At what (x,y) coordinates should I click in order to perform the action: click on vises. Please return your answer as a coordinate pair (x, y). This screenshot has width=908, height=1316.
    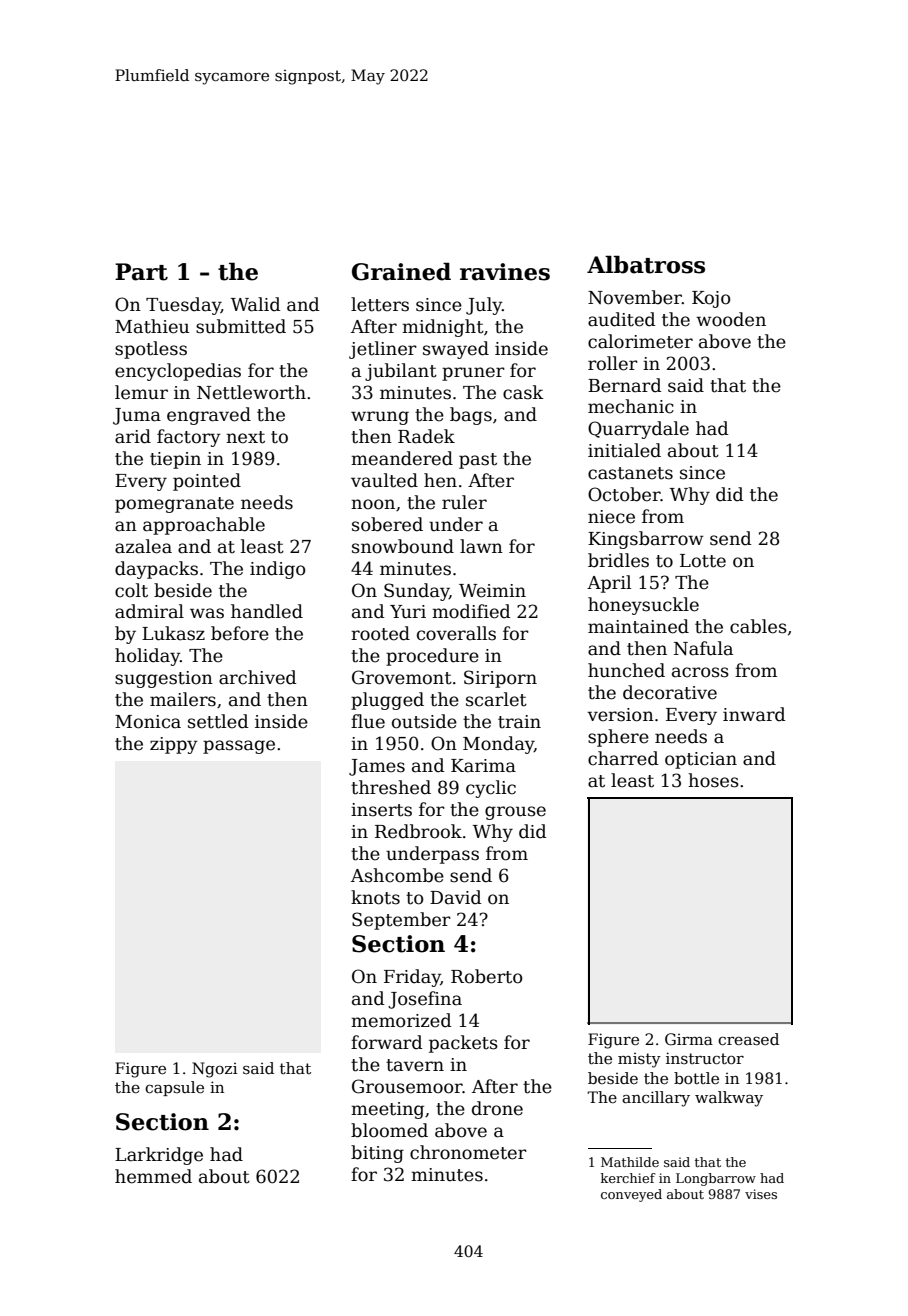
    Looking at the image, I should click on (761, 1194).
